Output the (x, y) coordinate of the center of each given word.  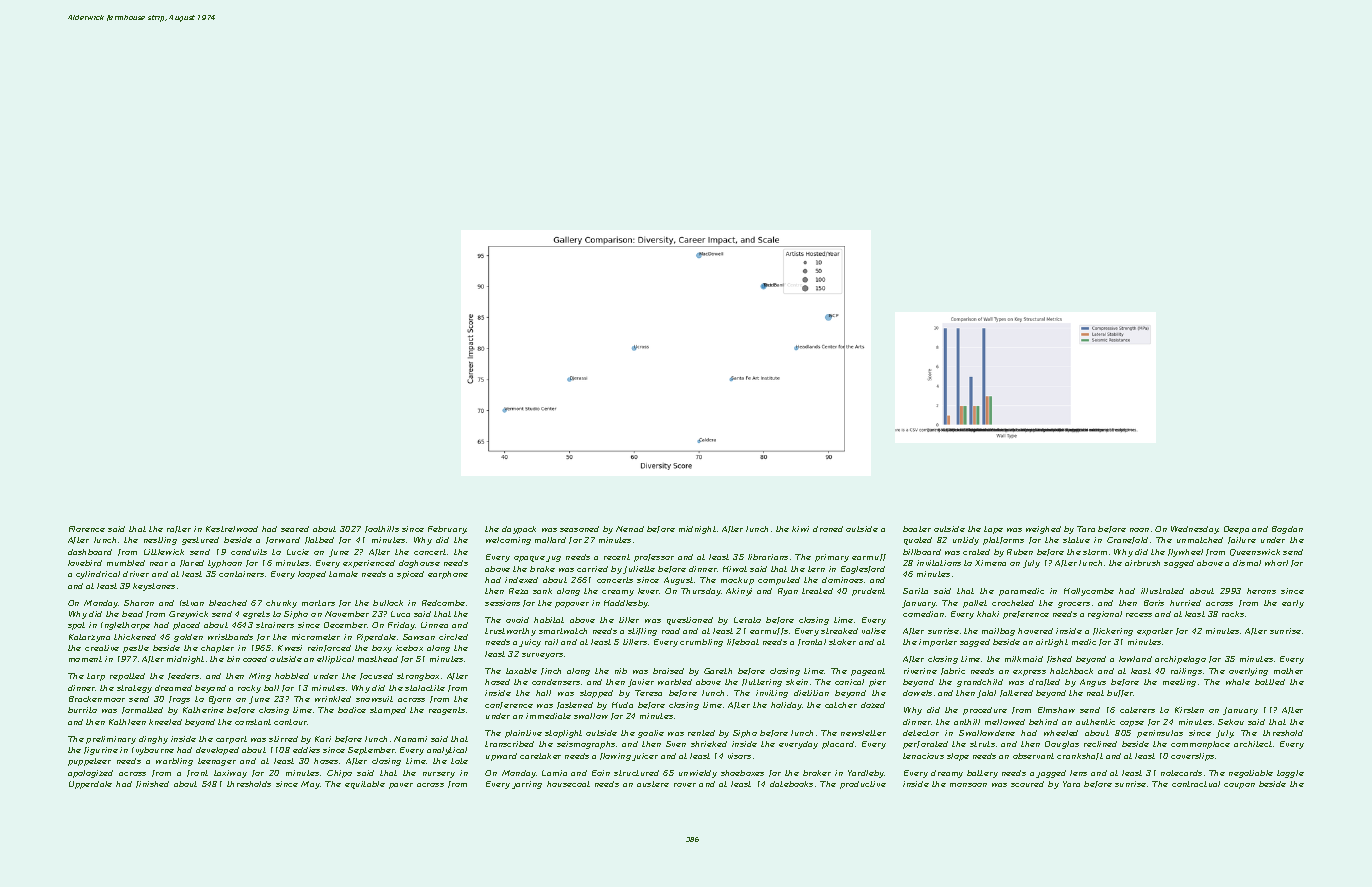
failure (1242, 540)
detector (921, 733)
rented (701, 733)
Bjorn (220, 700)
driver (136, 574)
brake (542, 569)
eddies (306, 750)
